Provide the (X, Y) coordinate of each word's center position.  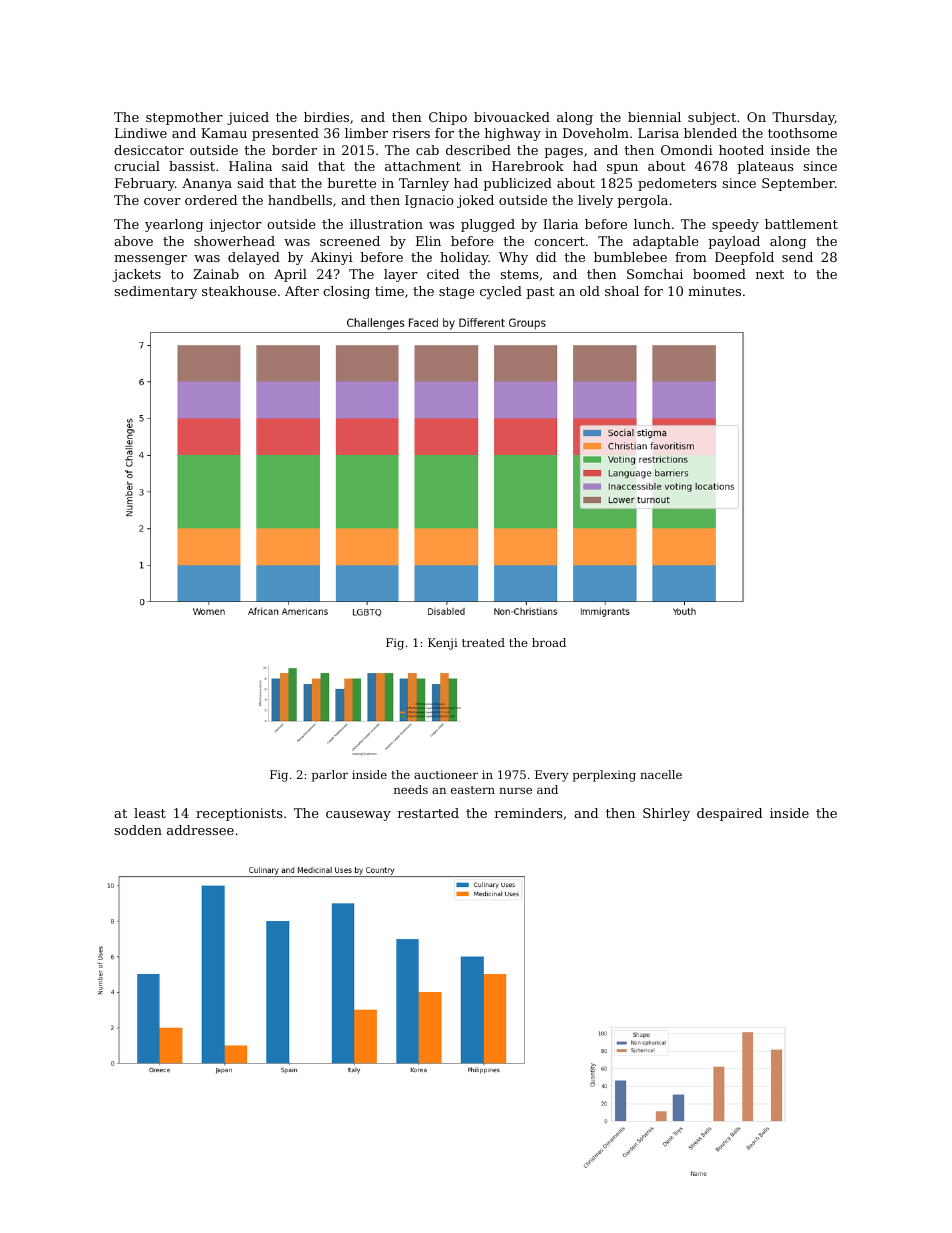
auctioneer (446, 774)
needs (411, 789)
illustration (386, 224)
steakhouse (239, 291)
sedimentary (156, 292)
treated (483, 642)
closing (346, 292)
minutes (714, 291)
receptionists (239, 814)
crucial (137, 166)
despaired (729, 814)
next (770, 274)
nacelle (661, 774)
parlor (330, 776)
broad (549, 642)
